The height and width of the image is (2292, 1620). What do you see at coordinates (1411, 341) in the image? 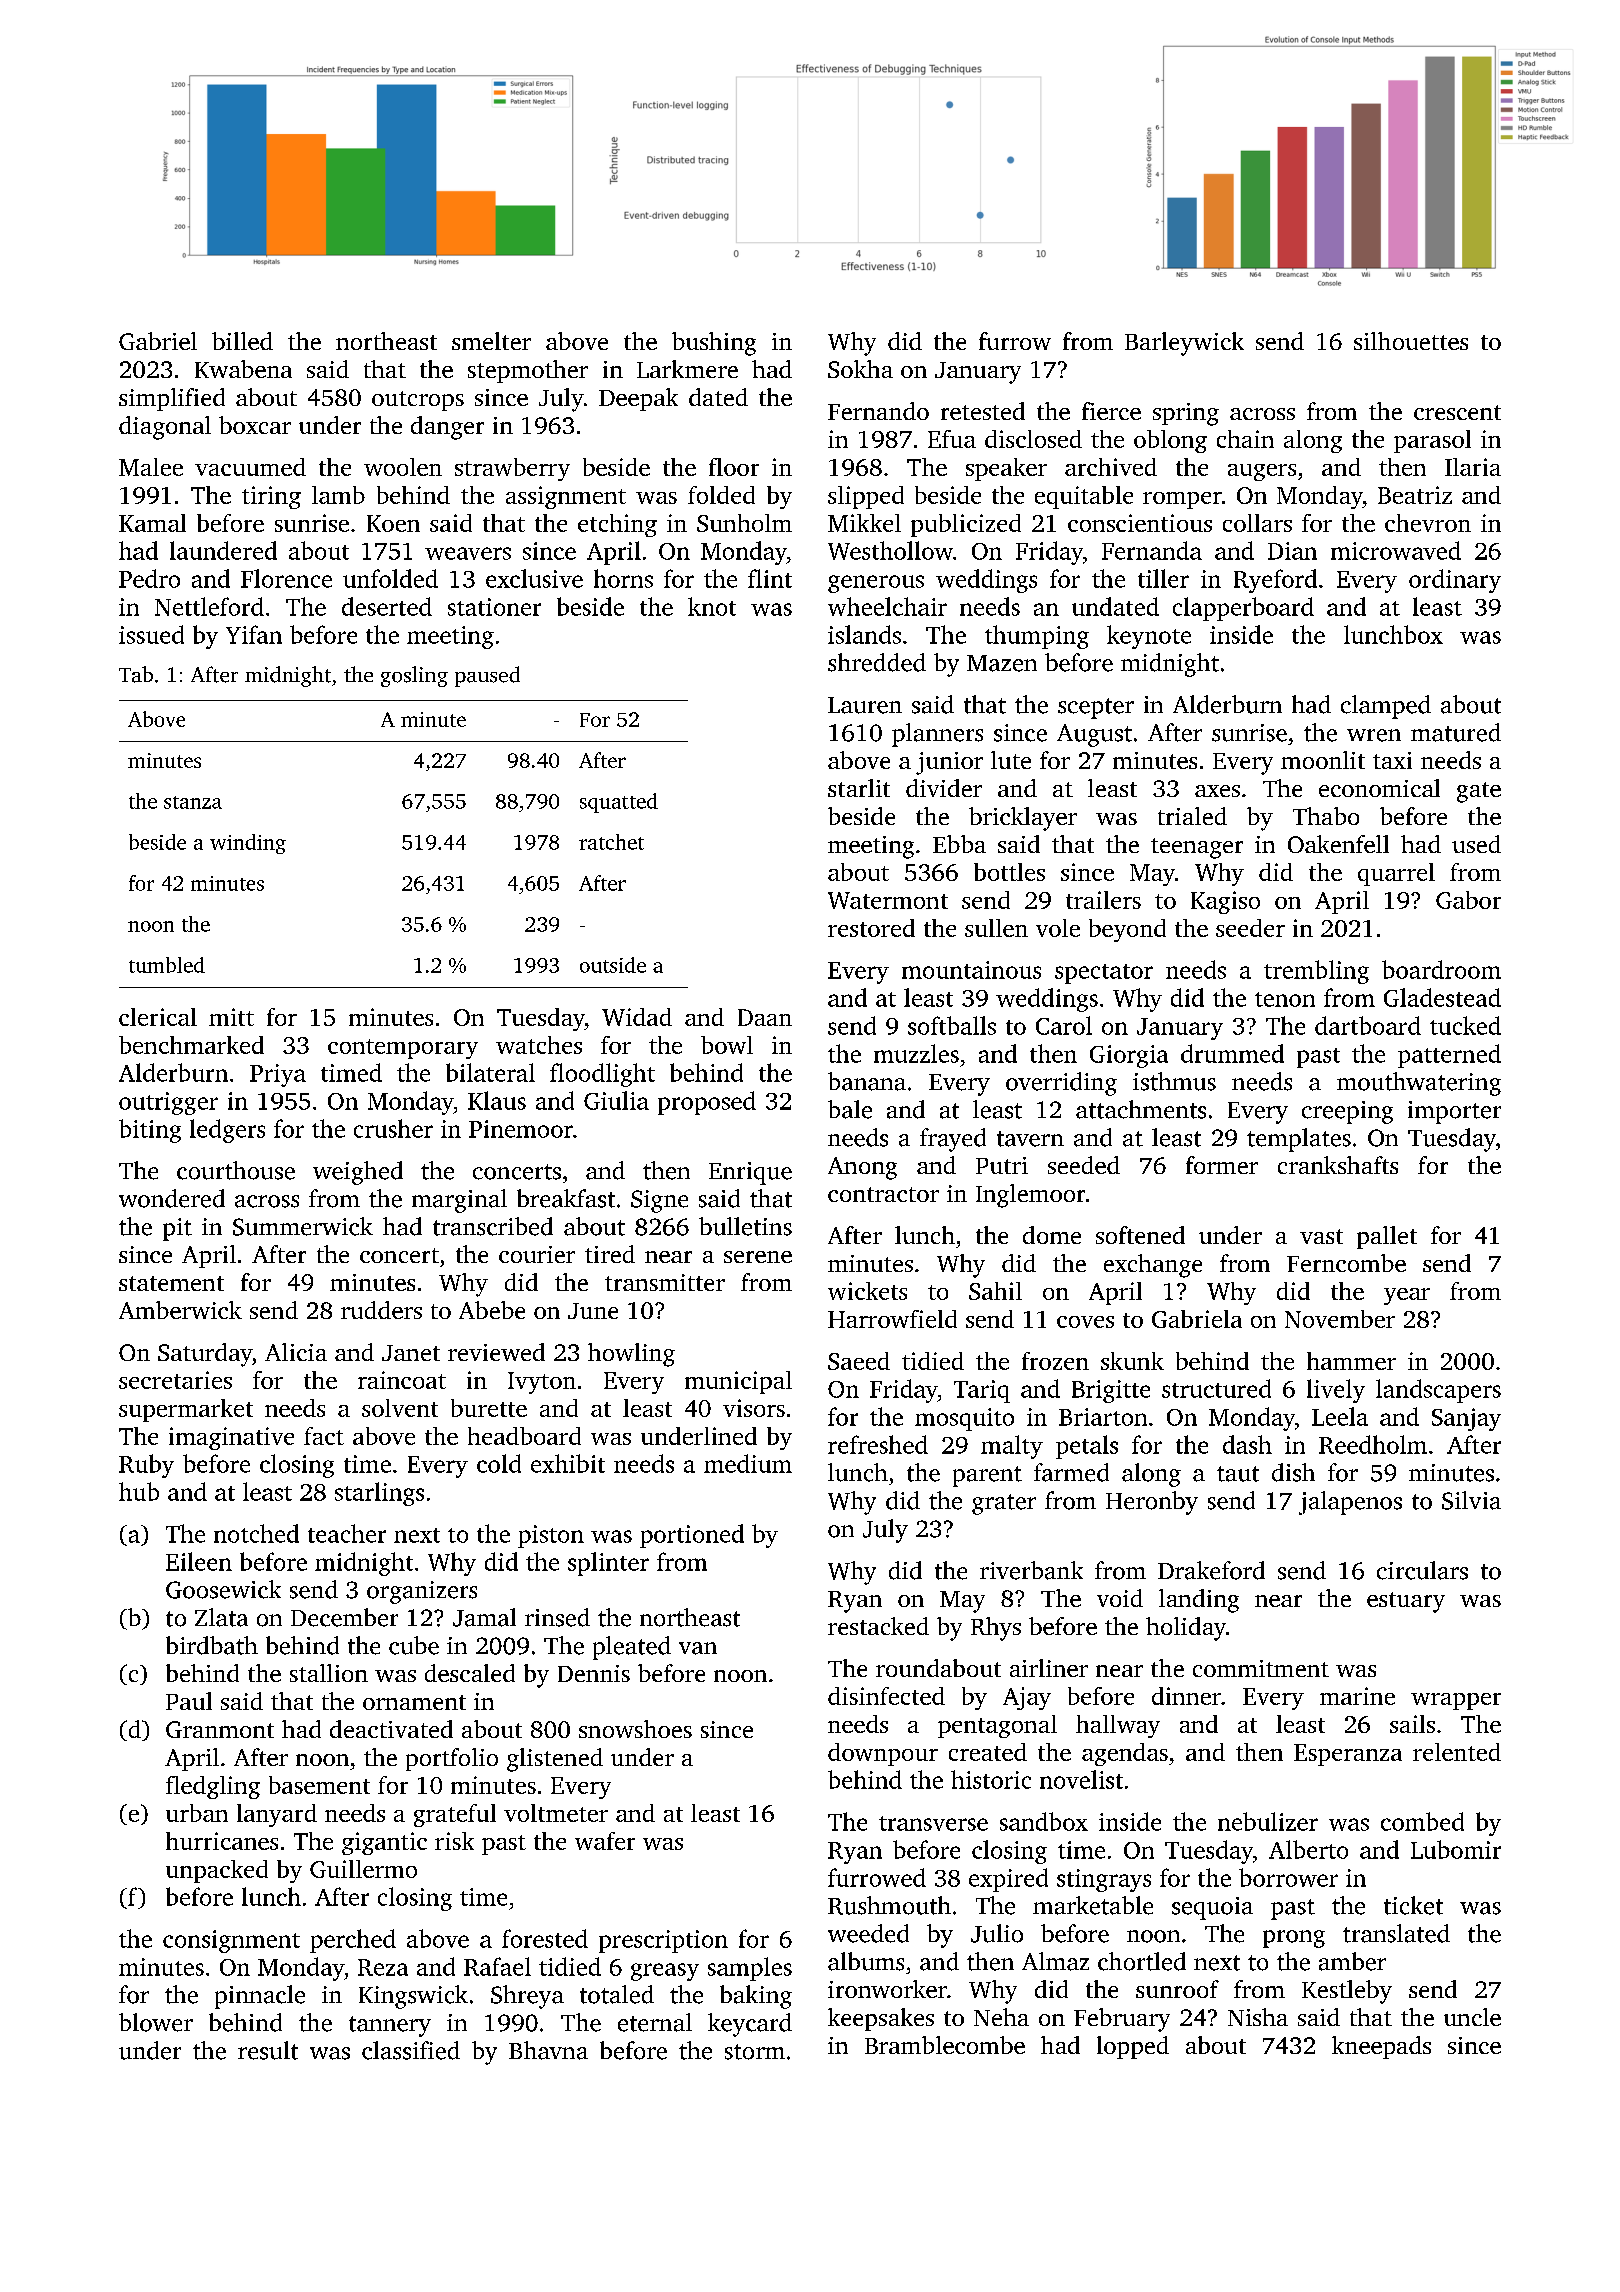
I see `silhouettes` at bounding box center [1411, 341].
